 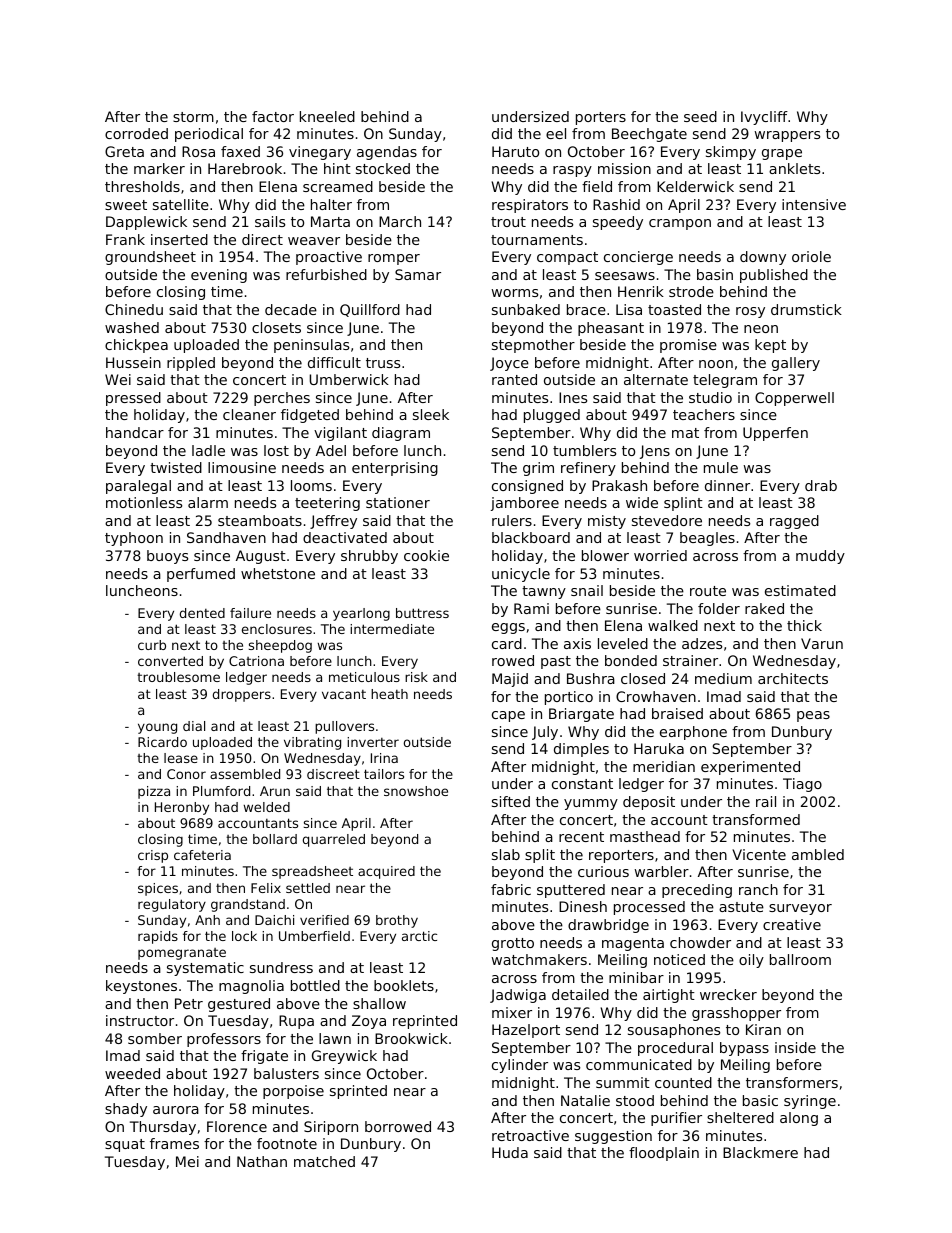 I want to click on squat, so click(x=125, y=1145).
